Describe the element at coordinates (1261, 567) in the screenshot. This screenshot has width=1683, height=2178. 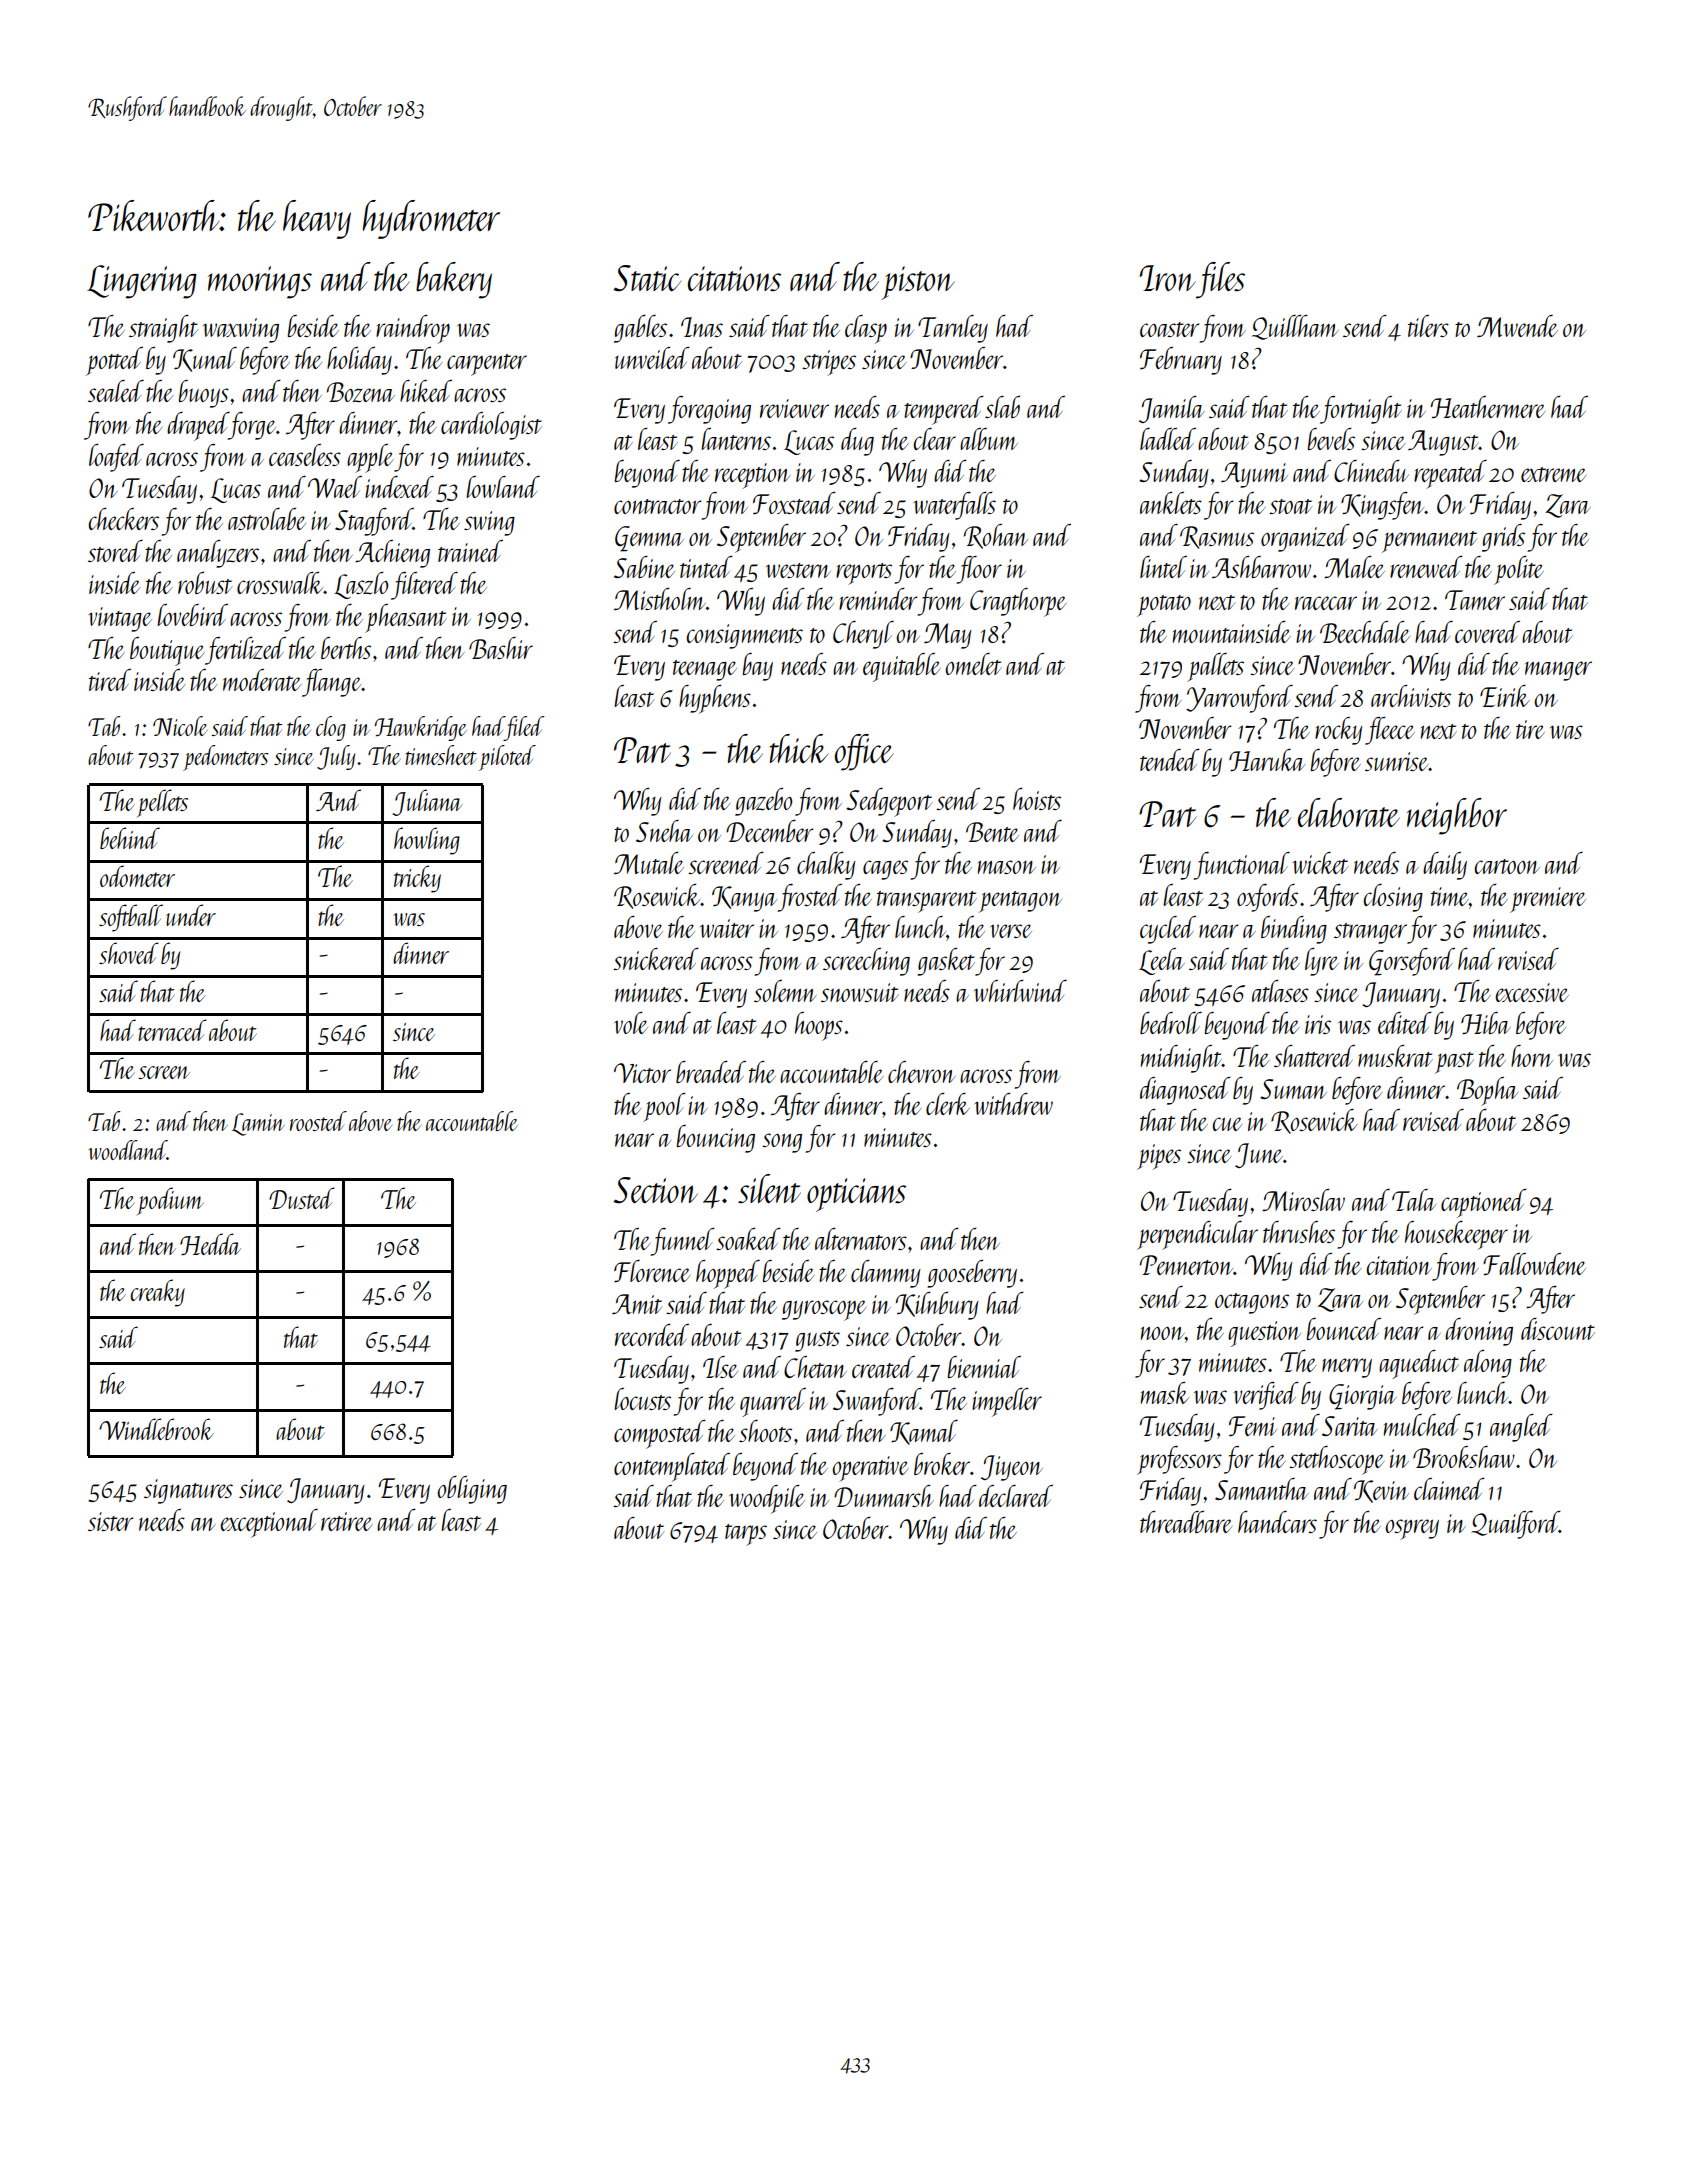
I see `Ashbarrow` at that location.
